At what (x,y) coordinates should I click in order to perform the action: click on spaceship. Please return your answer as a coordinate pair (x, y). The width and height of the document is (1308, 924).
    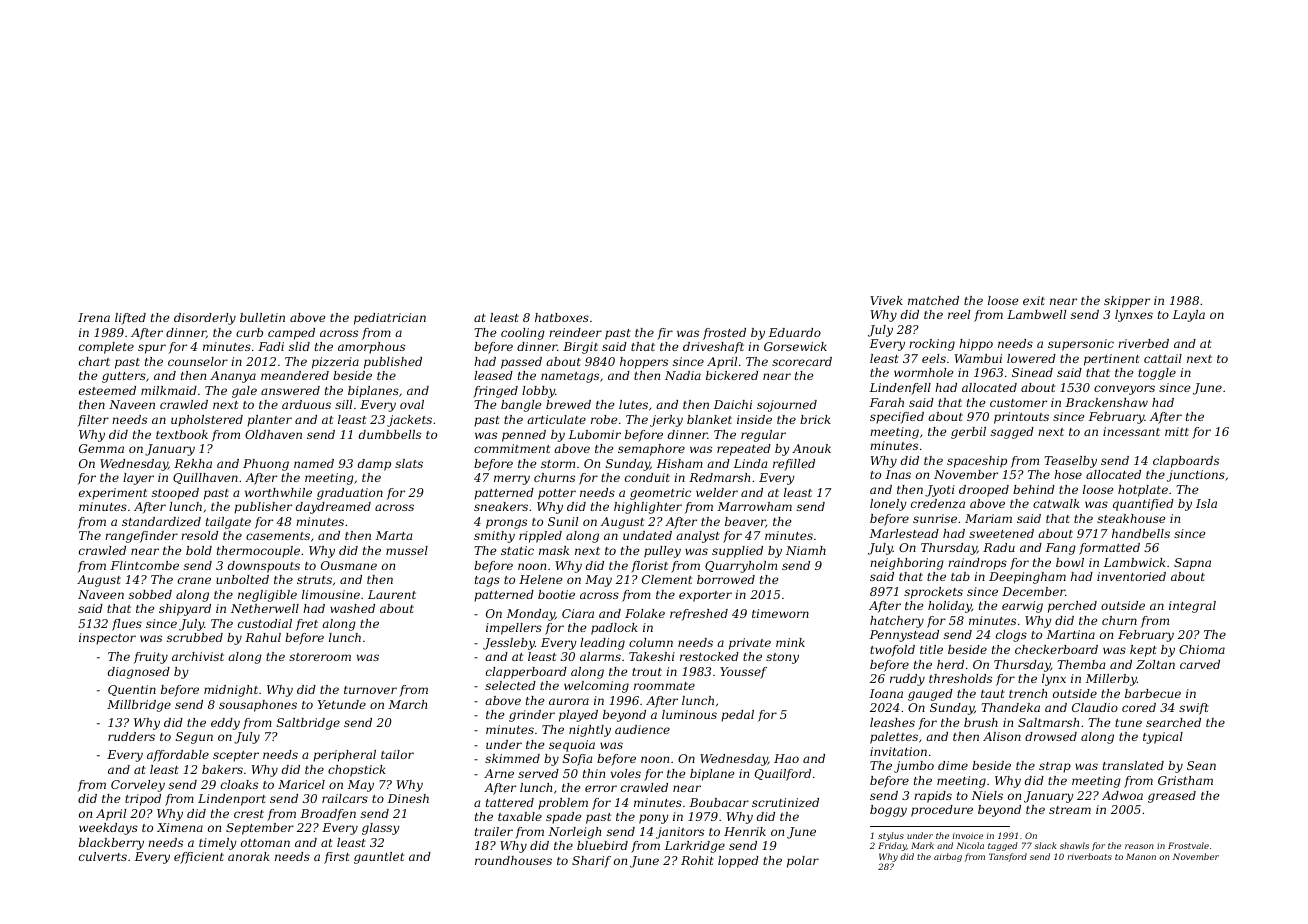
    Looking at the image, I should click on (977, 462).
